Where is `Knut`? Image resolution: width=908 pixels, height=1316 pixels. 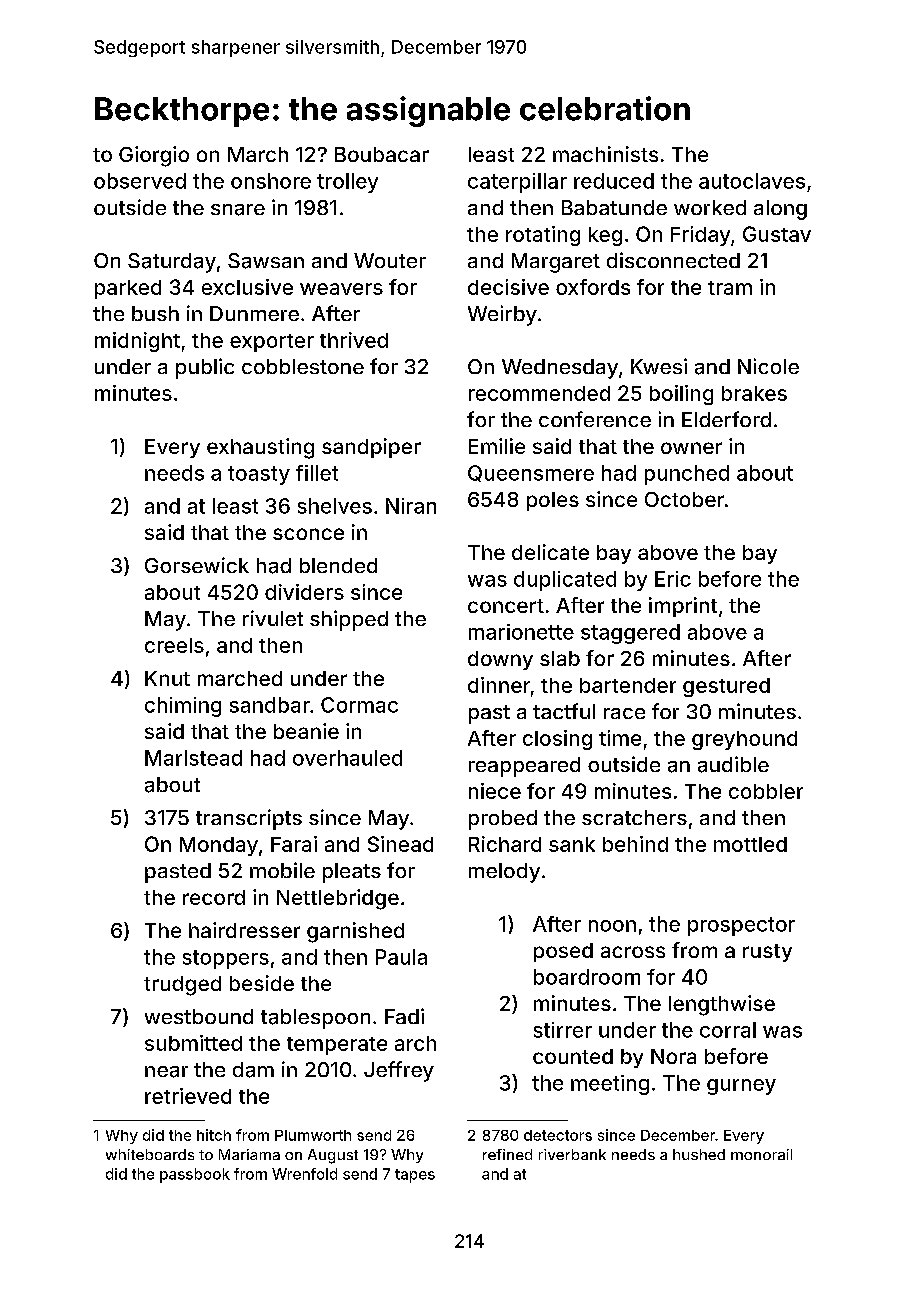
Knut is located at coordinates (167, 678).
